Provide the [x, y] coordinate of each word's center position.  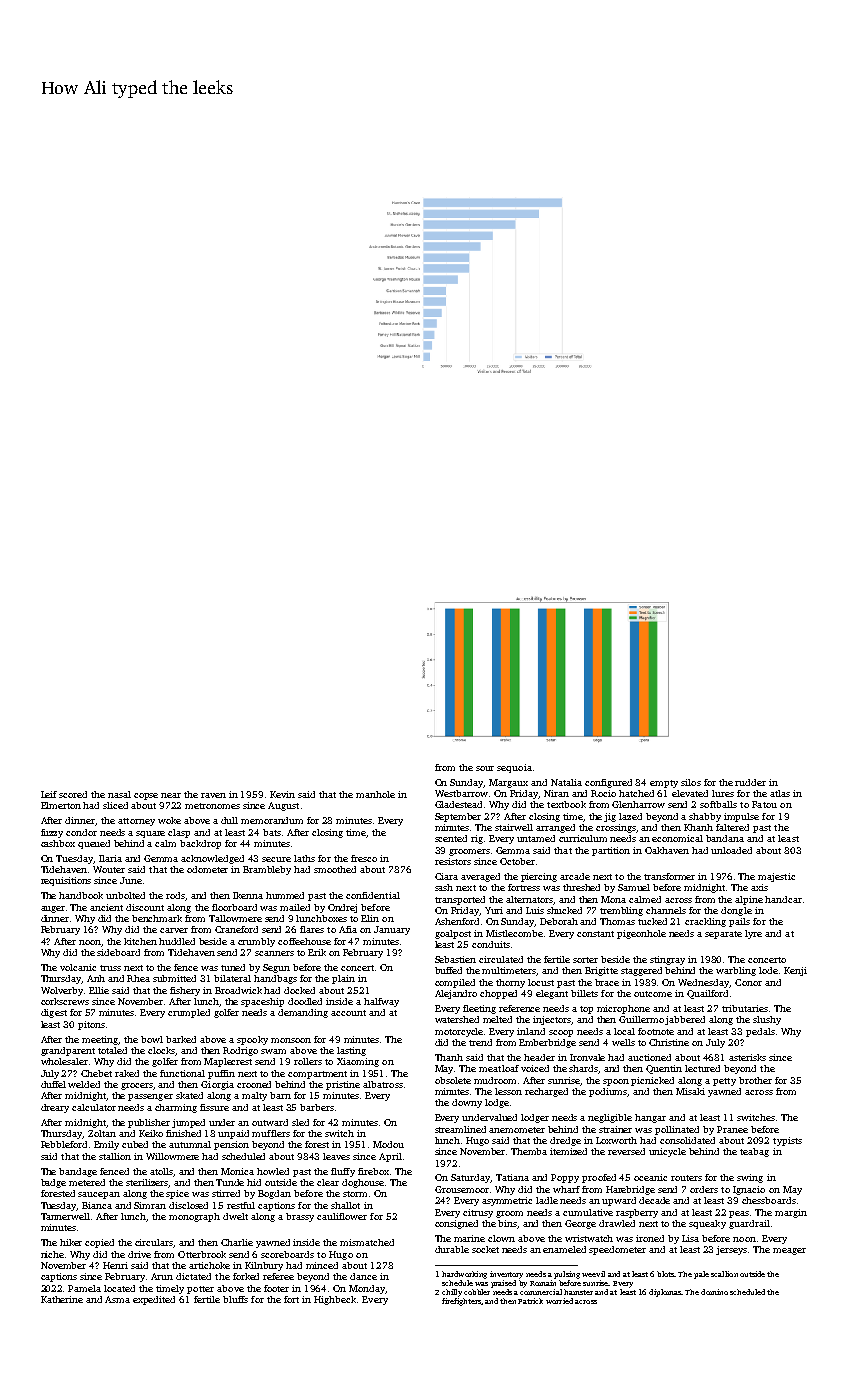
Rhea [138, 978]
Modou [388, 1144]
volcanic [78, 967]
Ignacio [749, 1190]
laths [304, 858]
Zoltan [102, 1133]
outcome [653, 994]
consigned [456, 1224]
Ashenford [457, 921]
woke [169, 820]
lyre [753, 934]
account [348, 1013]
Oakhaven [667, 850]
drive [139, 1254]
